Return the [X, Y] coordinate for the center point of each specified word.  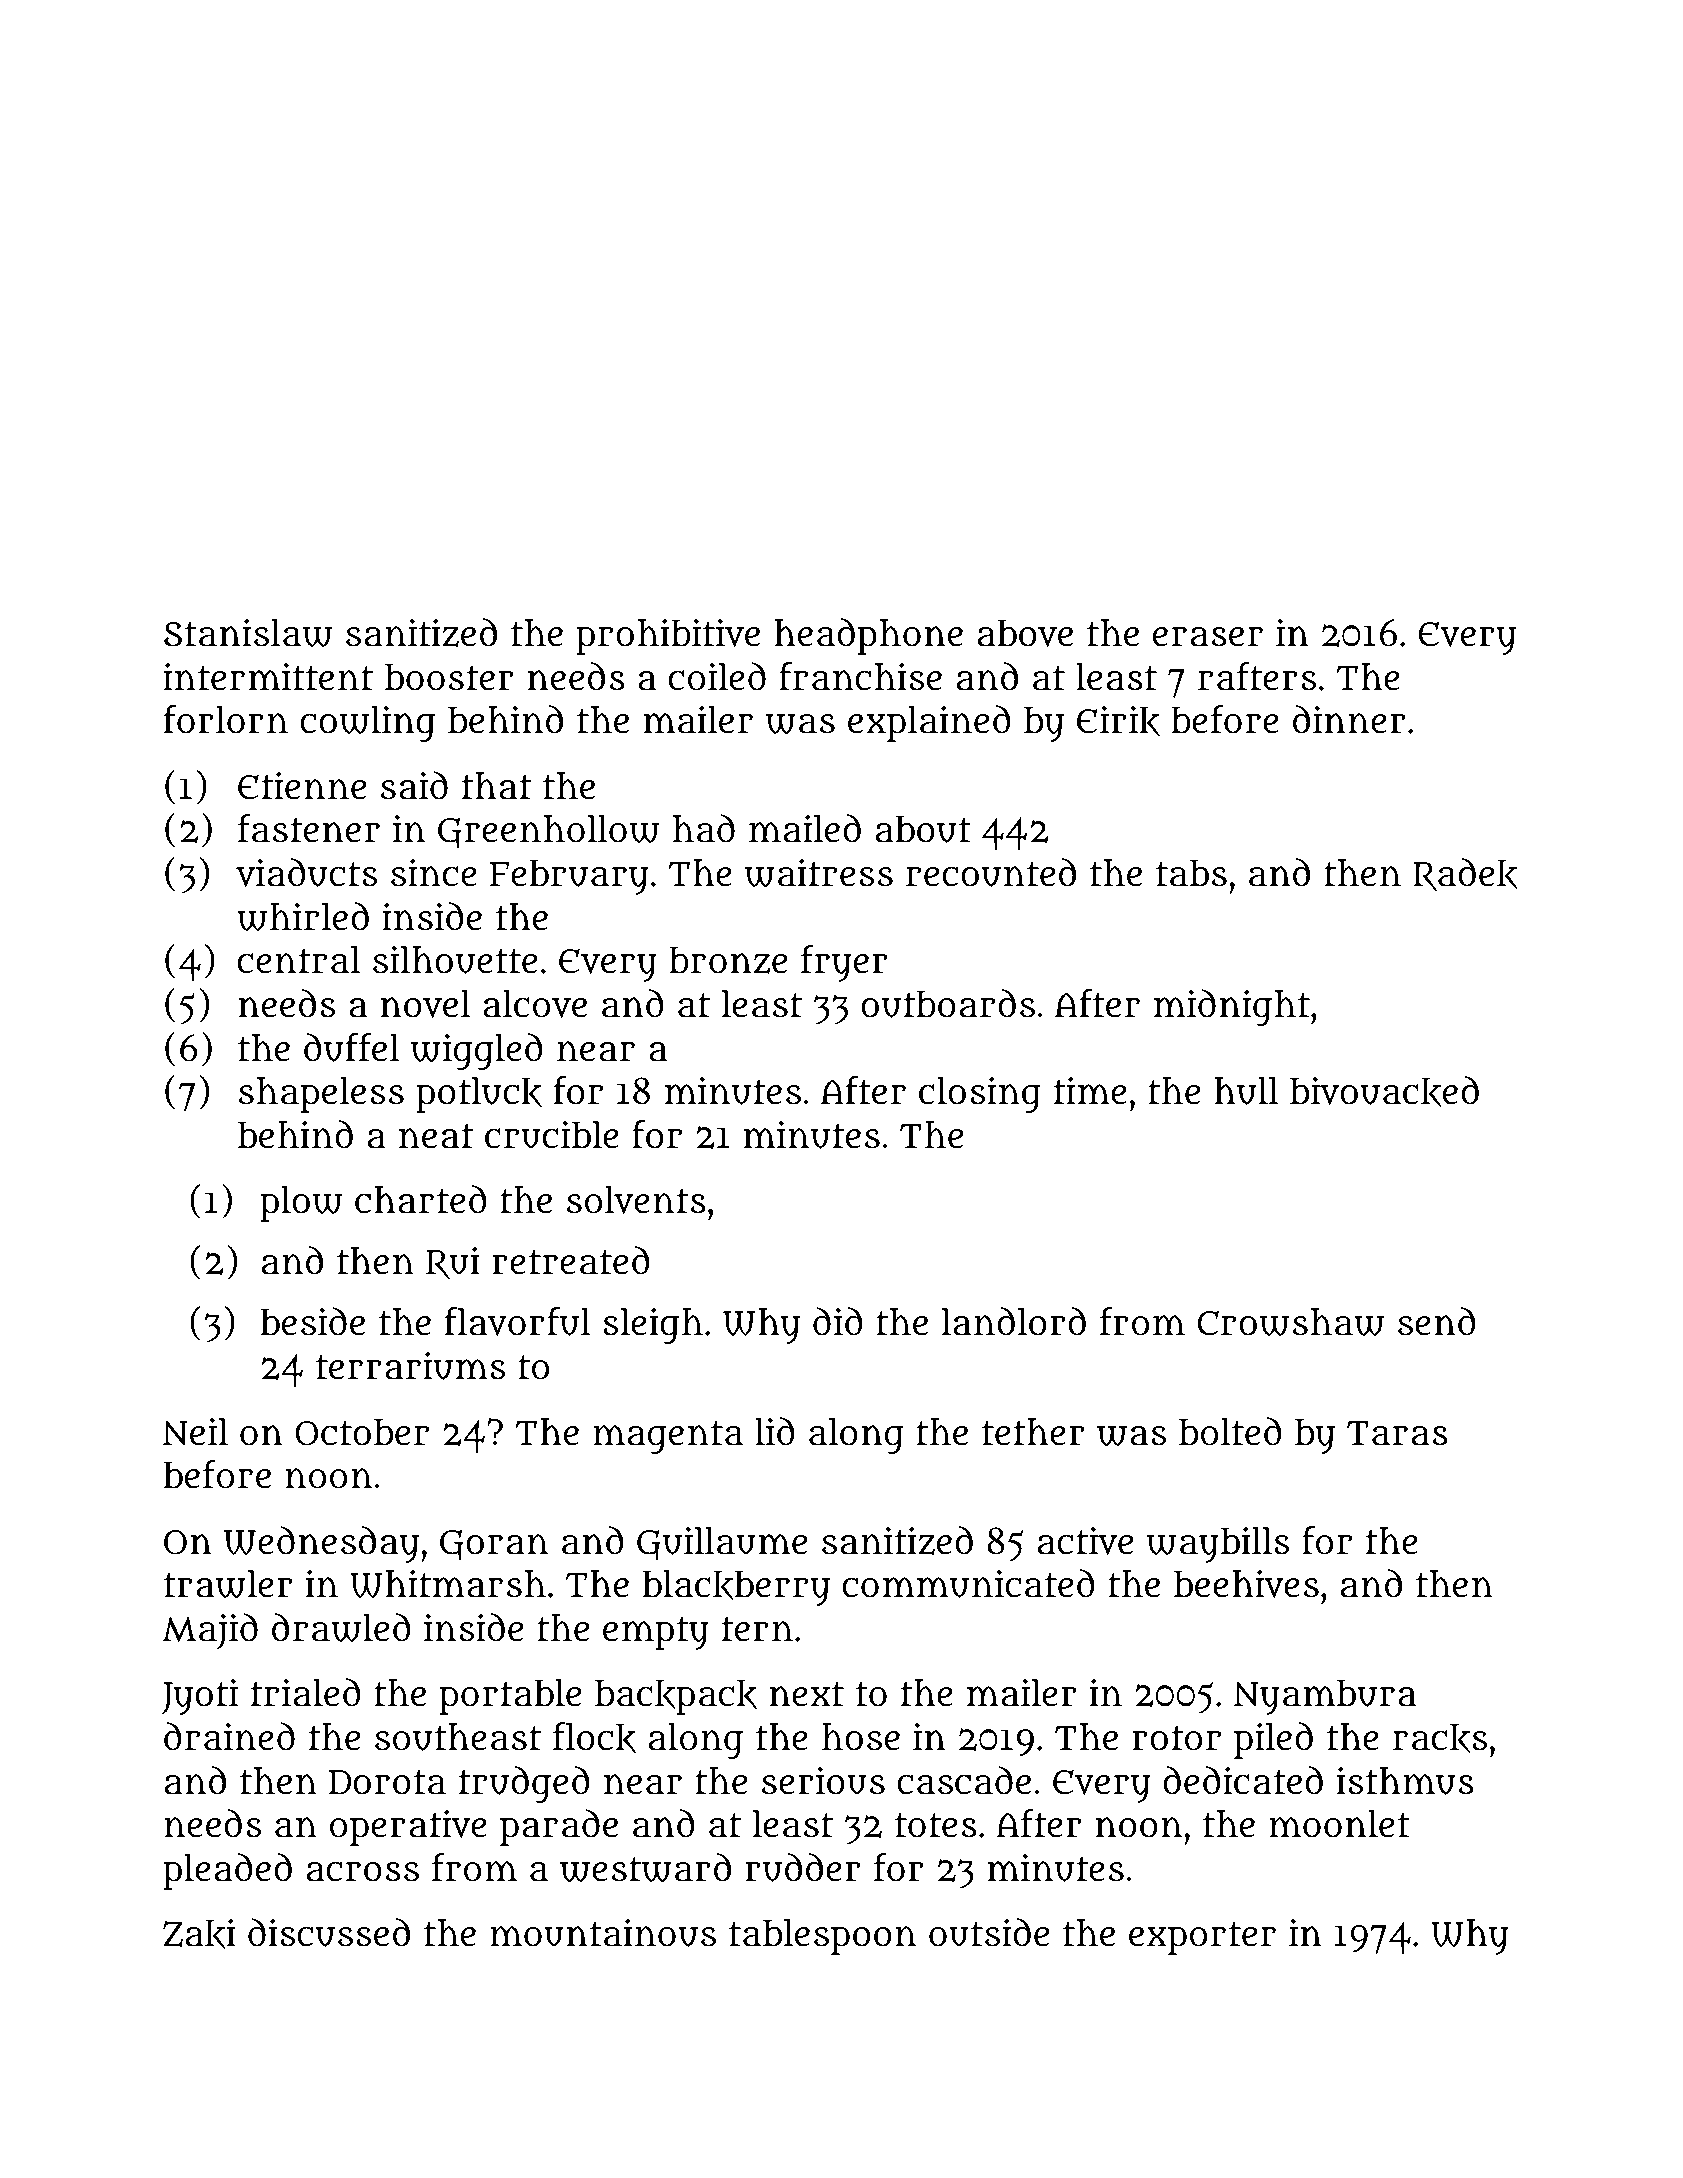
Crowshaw [1290, 1322]
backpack [676, 1697]
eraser [1208, 637]
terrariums [410, 1365]
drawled [341, 1627]
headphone [869, 636]
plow [301, 1204]
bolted [1230, 1431]
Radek [1465, 874]
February [569, 877]
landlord [1014, 1321]
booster [449, 677]
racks [1440, 1738]
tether [1033, 1432]
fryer [844, 963]
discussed [329, 1932]
